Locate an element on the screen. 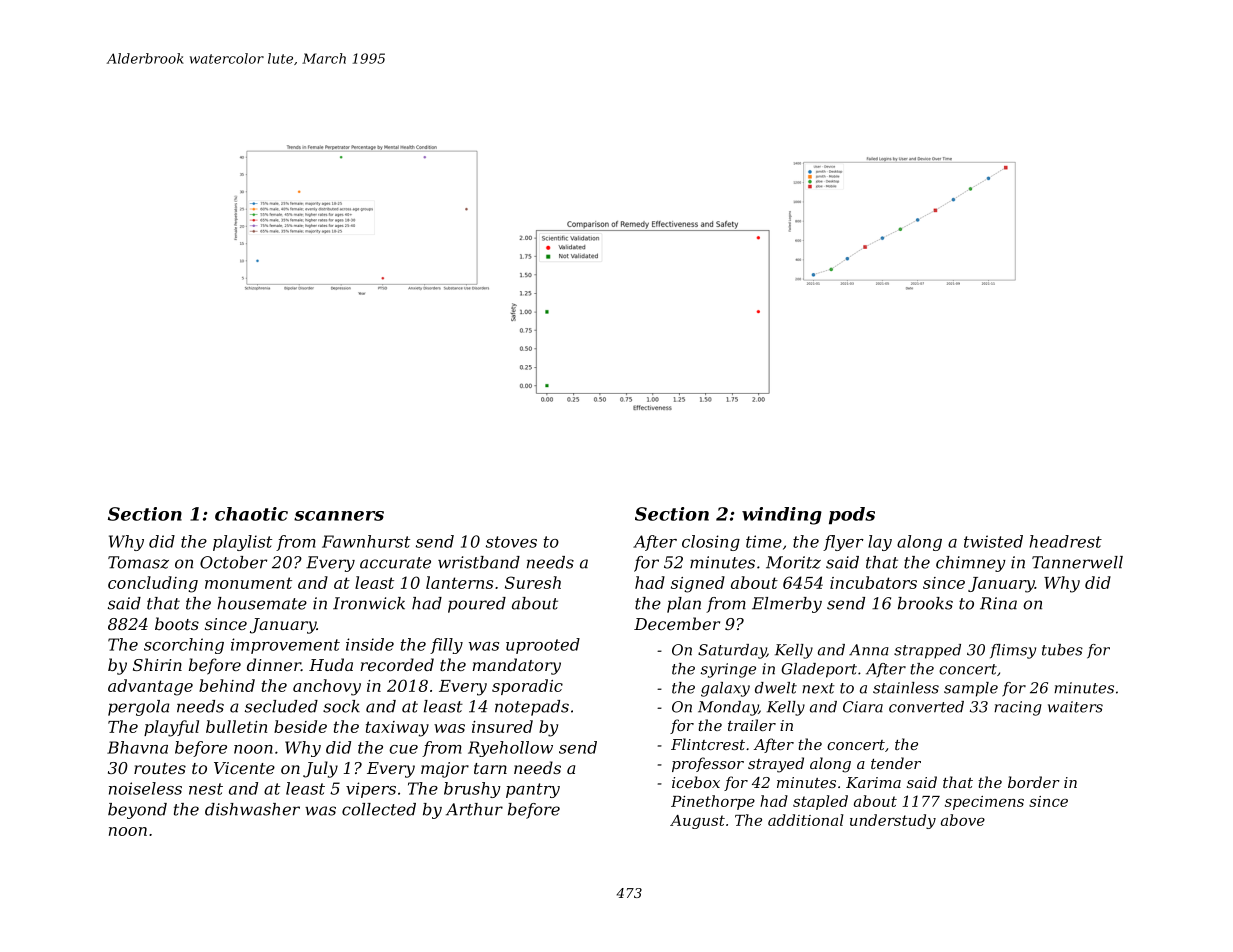 This screenshot has height=952, width=1233. Rina is located at coordinates (998, 603).
